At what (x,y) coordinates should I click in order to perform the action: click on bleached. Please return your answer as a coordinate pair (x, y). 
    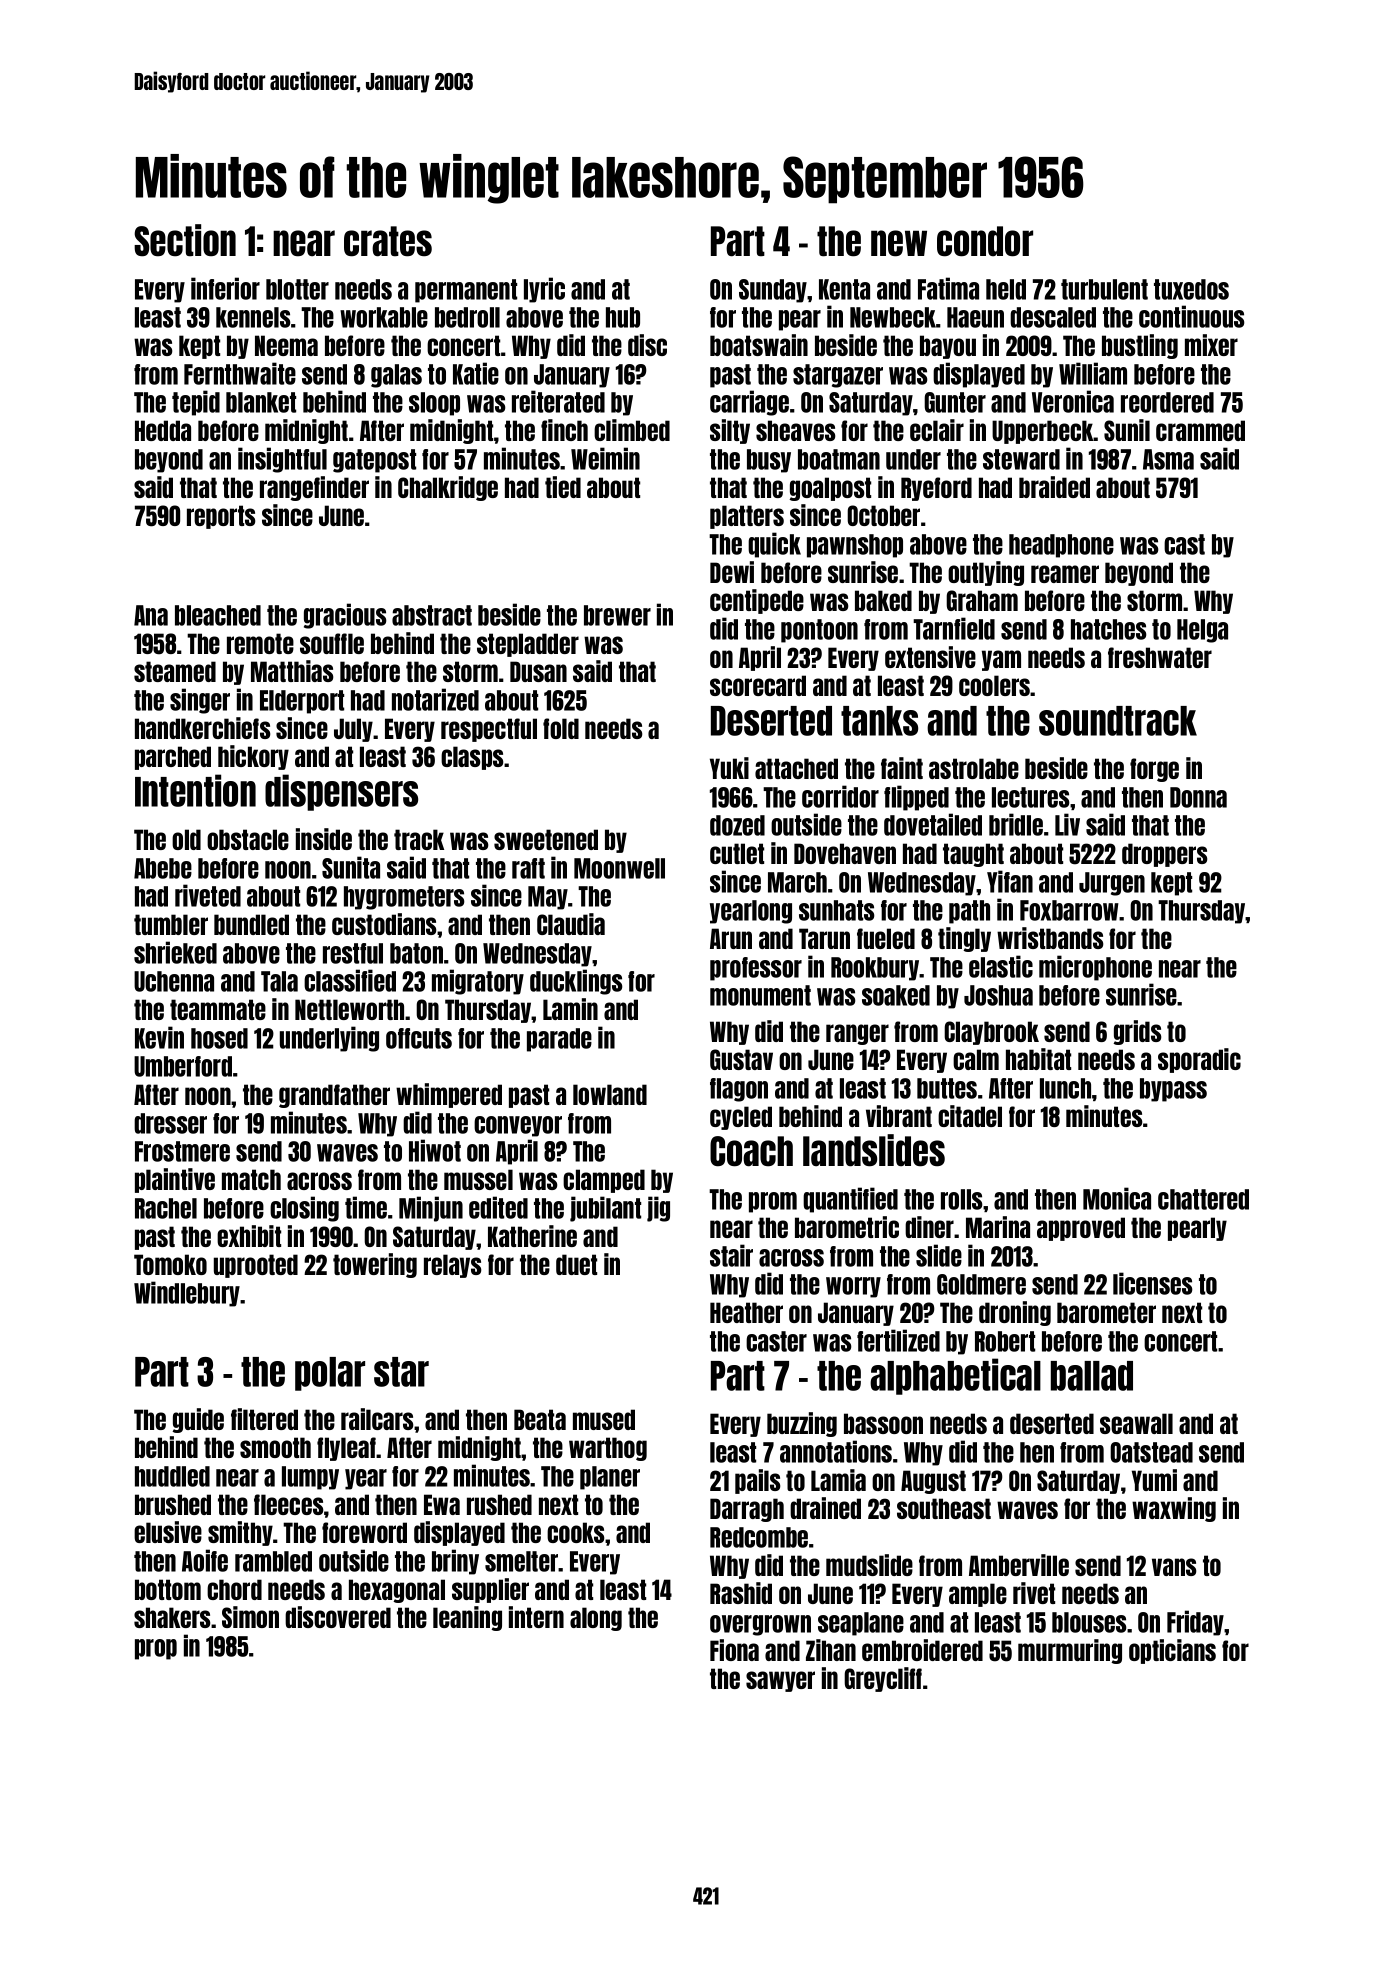
    Looking at the image, I should click on (218, 615).
